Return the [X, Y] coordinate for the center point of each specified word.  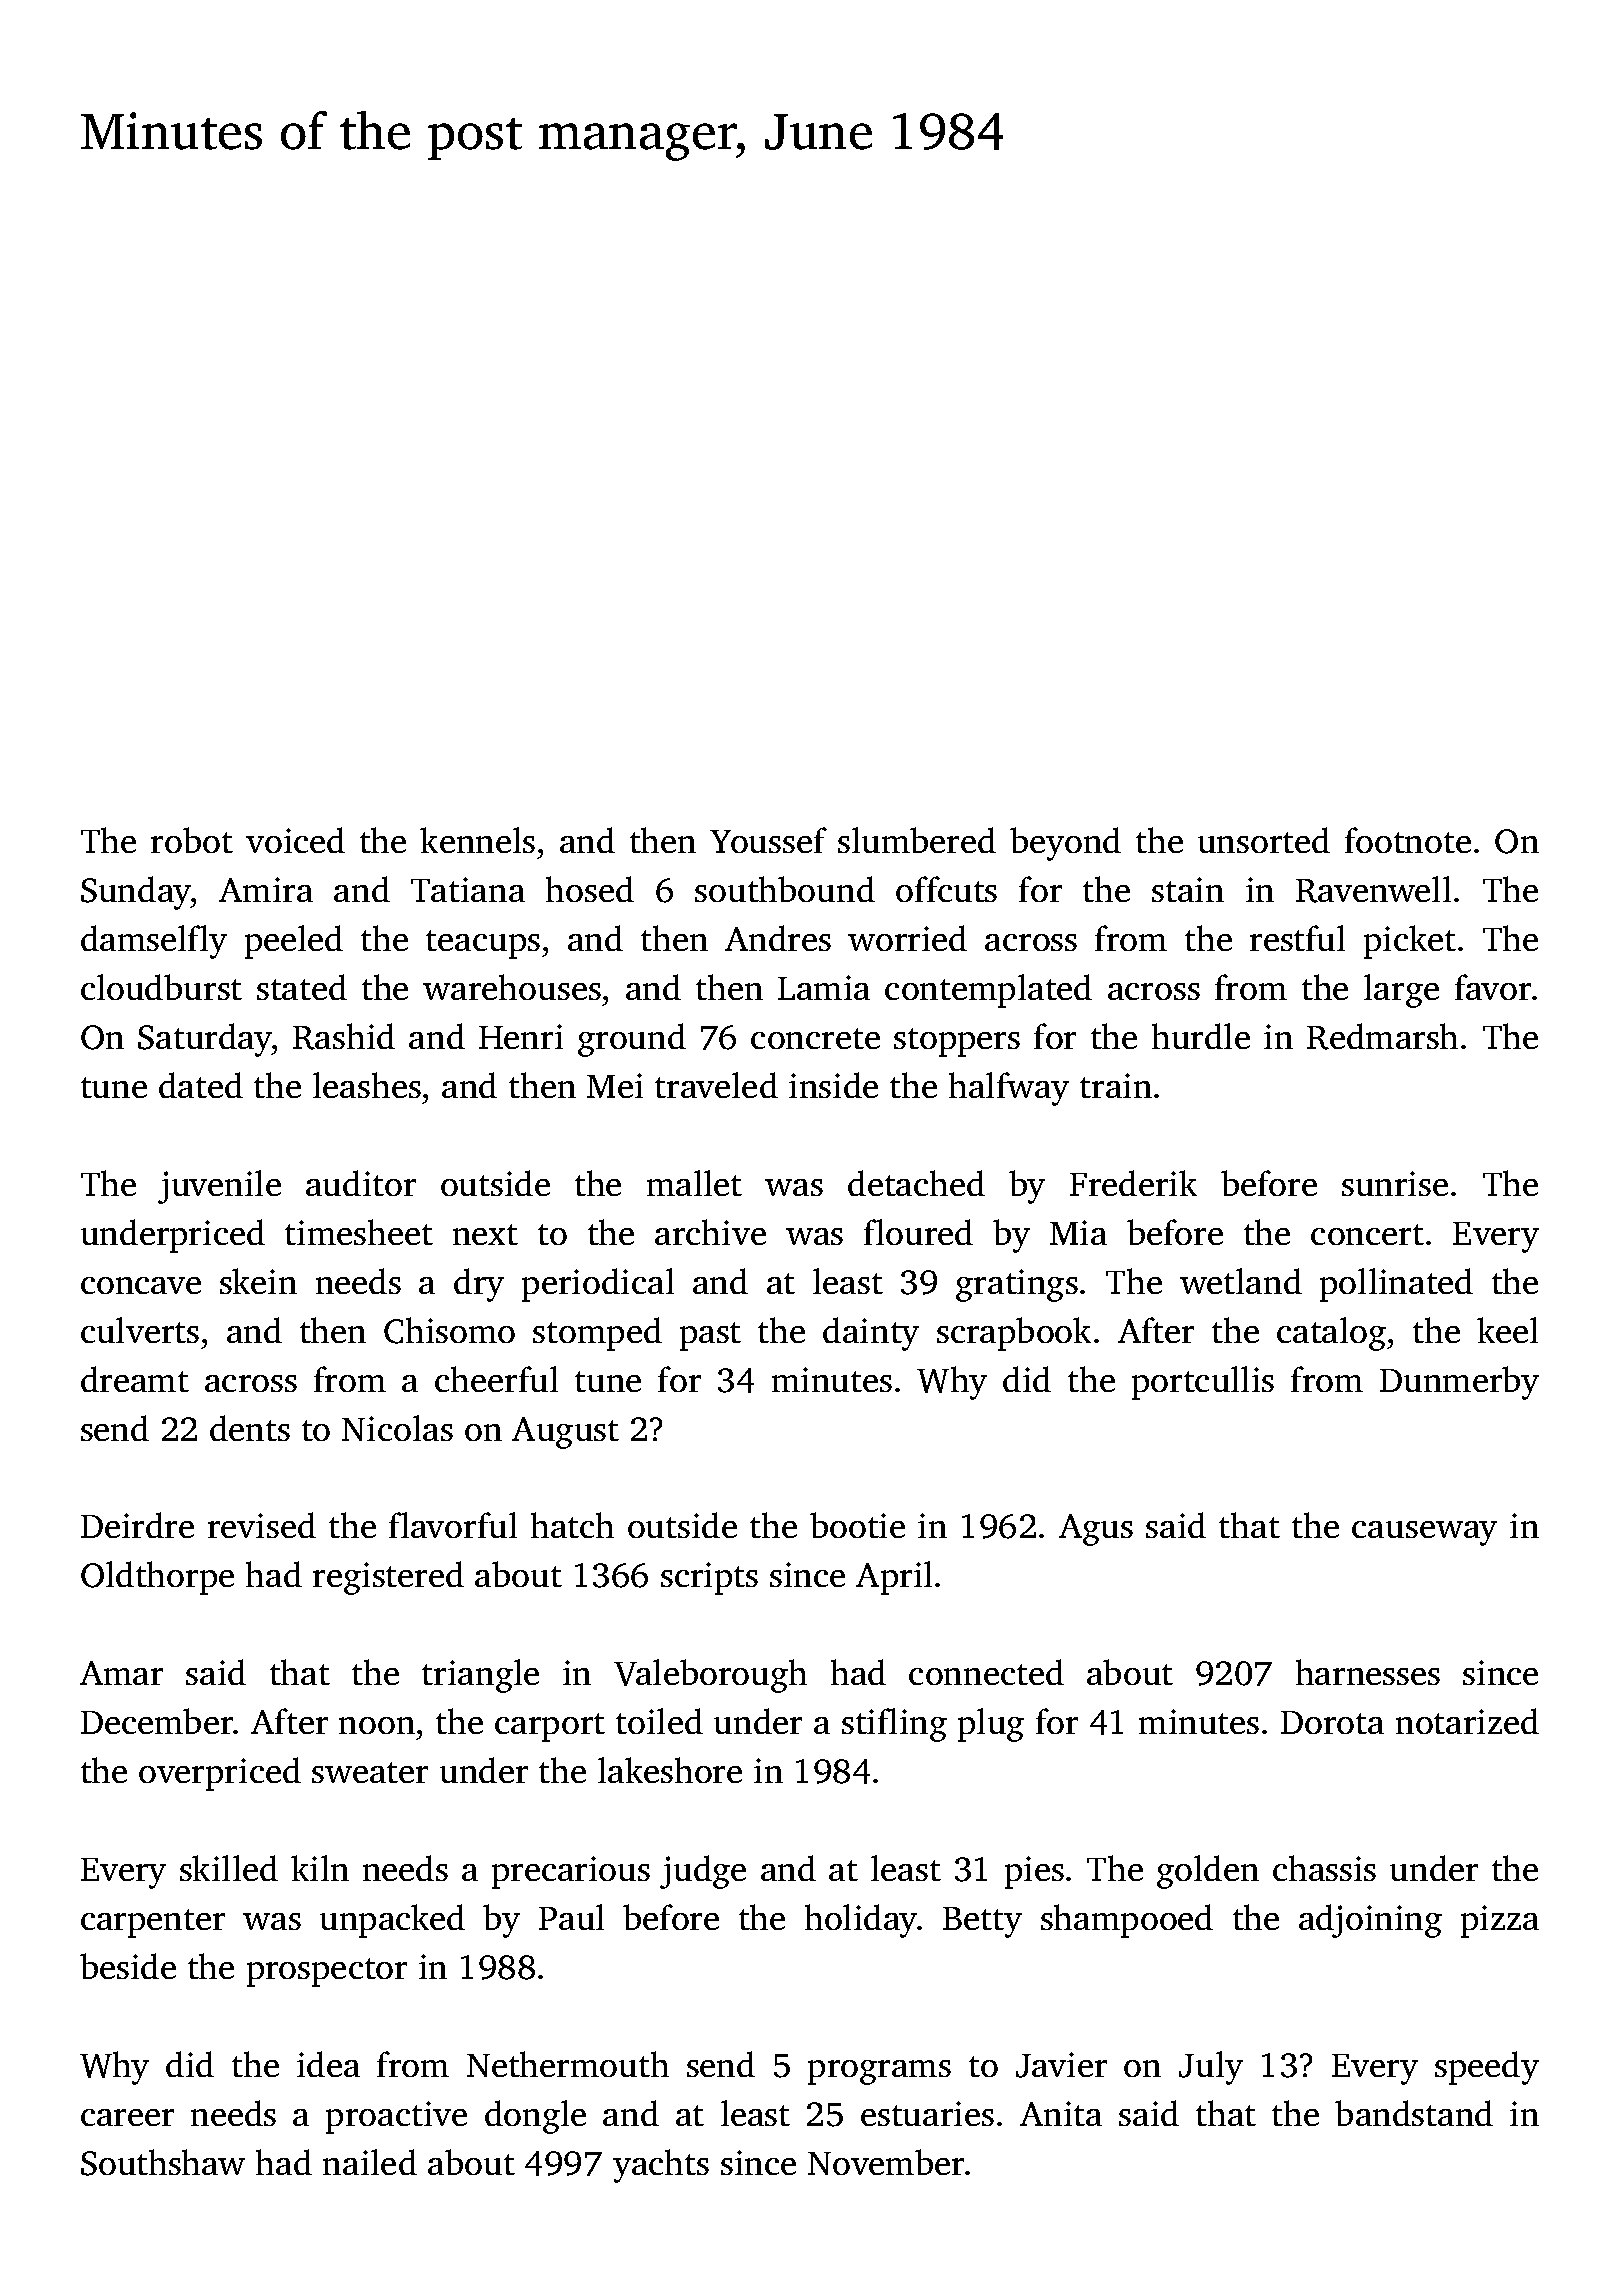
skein [258, 1281]
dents [250, 1428]
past [710, 1336]
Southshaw [163, 2162]
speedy [1487, 2068]
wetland [1241, 1281]
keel [1507, 1330]
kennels [477, 840]
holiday [861, 1921]
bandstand [1414, 2113]
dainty [871, 1334]
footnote [1408, 840]
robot [192, 840]
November [886, 2162]
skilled [229, 1868]
